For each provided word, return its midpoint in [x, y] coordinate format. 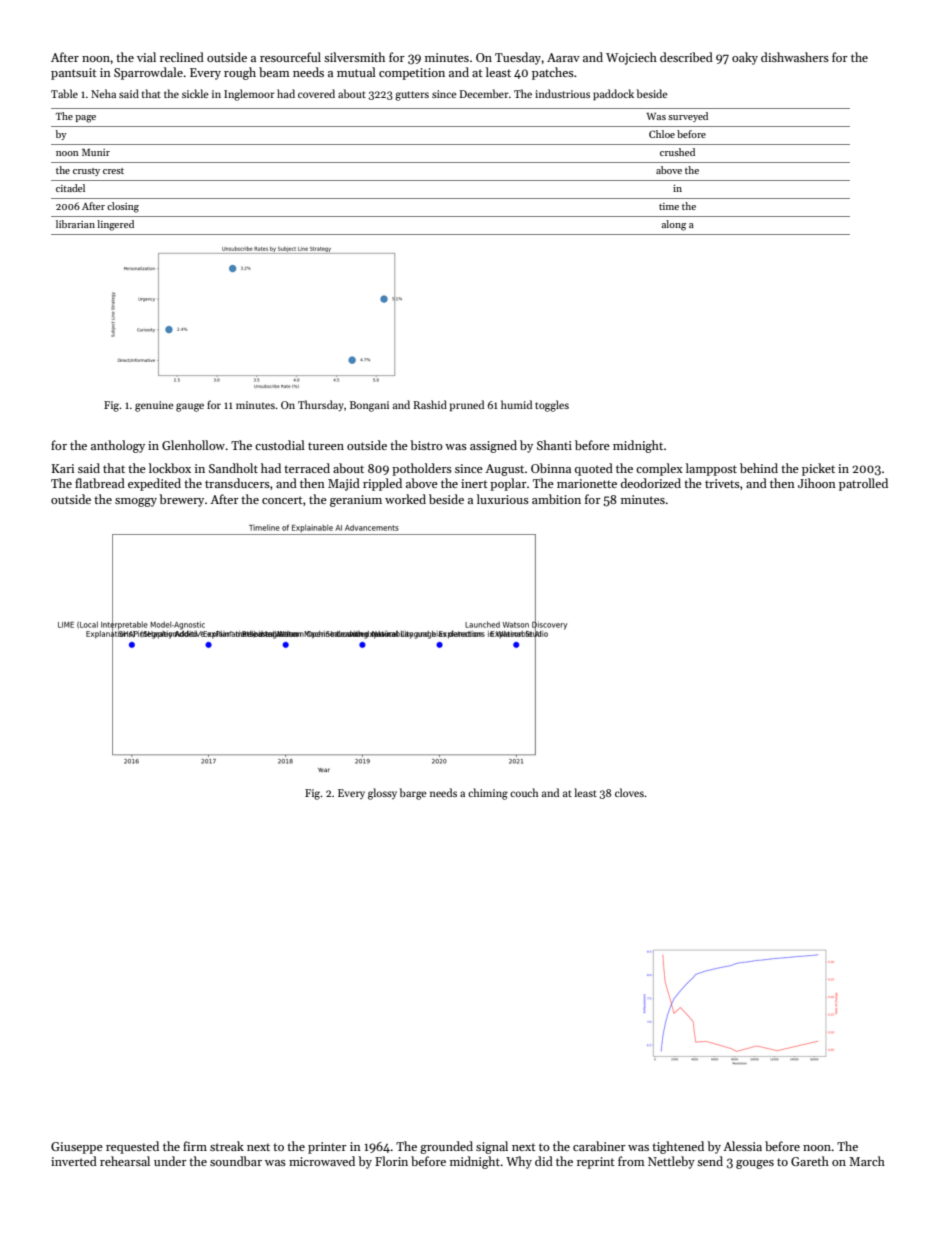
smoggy [136, 502]
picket [818, 469]
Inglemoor [249, 95]
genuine [154, 406]
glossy [382, 794]
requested [132, 1147]
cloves [629, 792]
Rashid [430, 404]
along [674, 225]
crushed [677, 152]
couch [524, 792]
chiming [488, 794]
